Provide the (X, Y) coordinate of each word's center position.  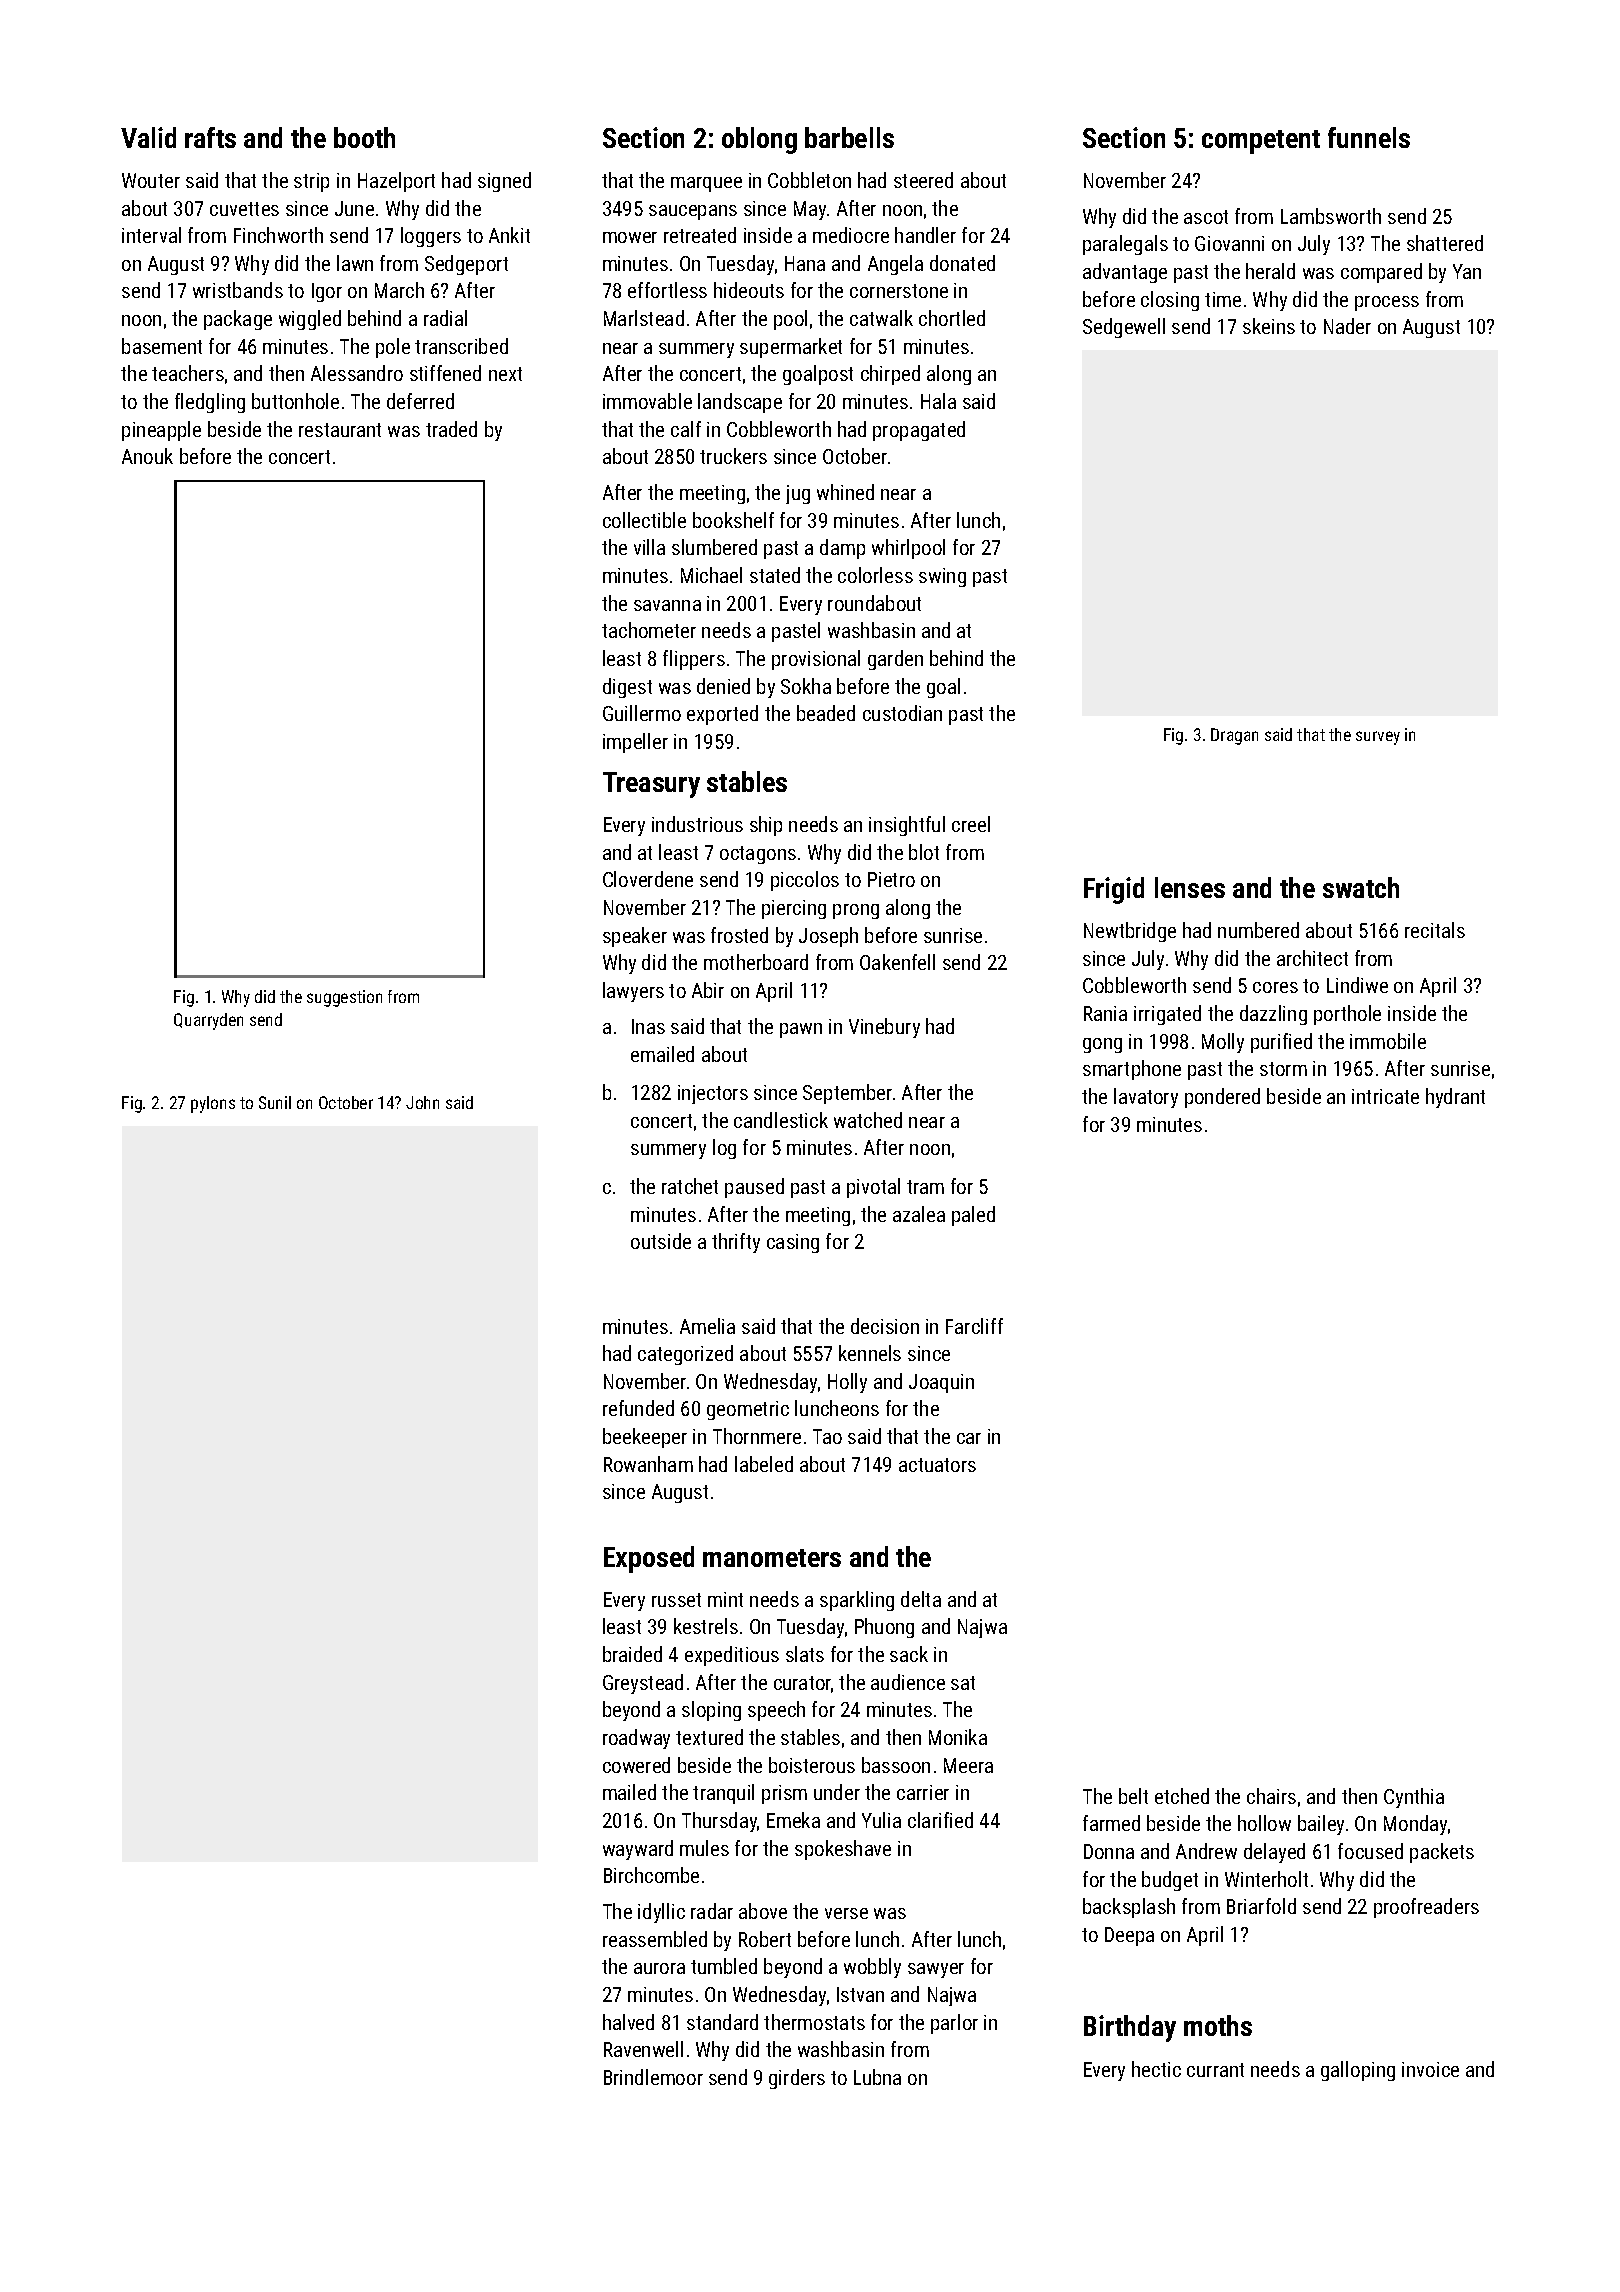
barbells (849, 137)
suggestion (344, 998)
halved (628, 2022)
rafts (210, 137)
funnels (1369, 137)
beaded (826, 713)
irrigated (1167, 1015)
